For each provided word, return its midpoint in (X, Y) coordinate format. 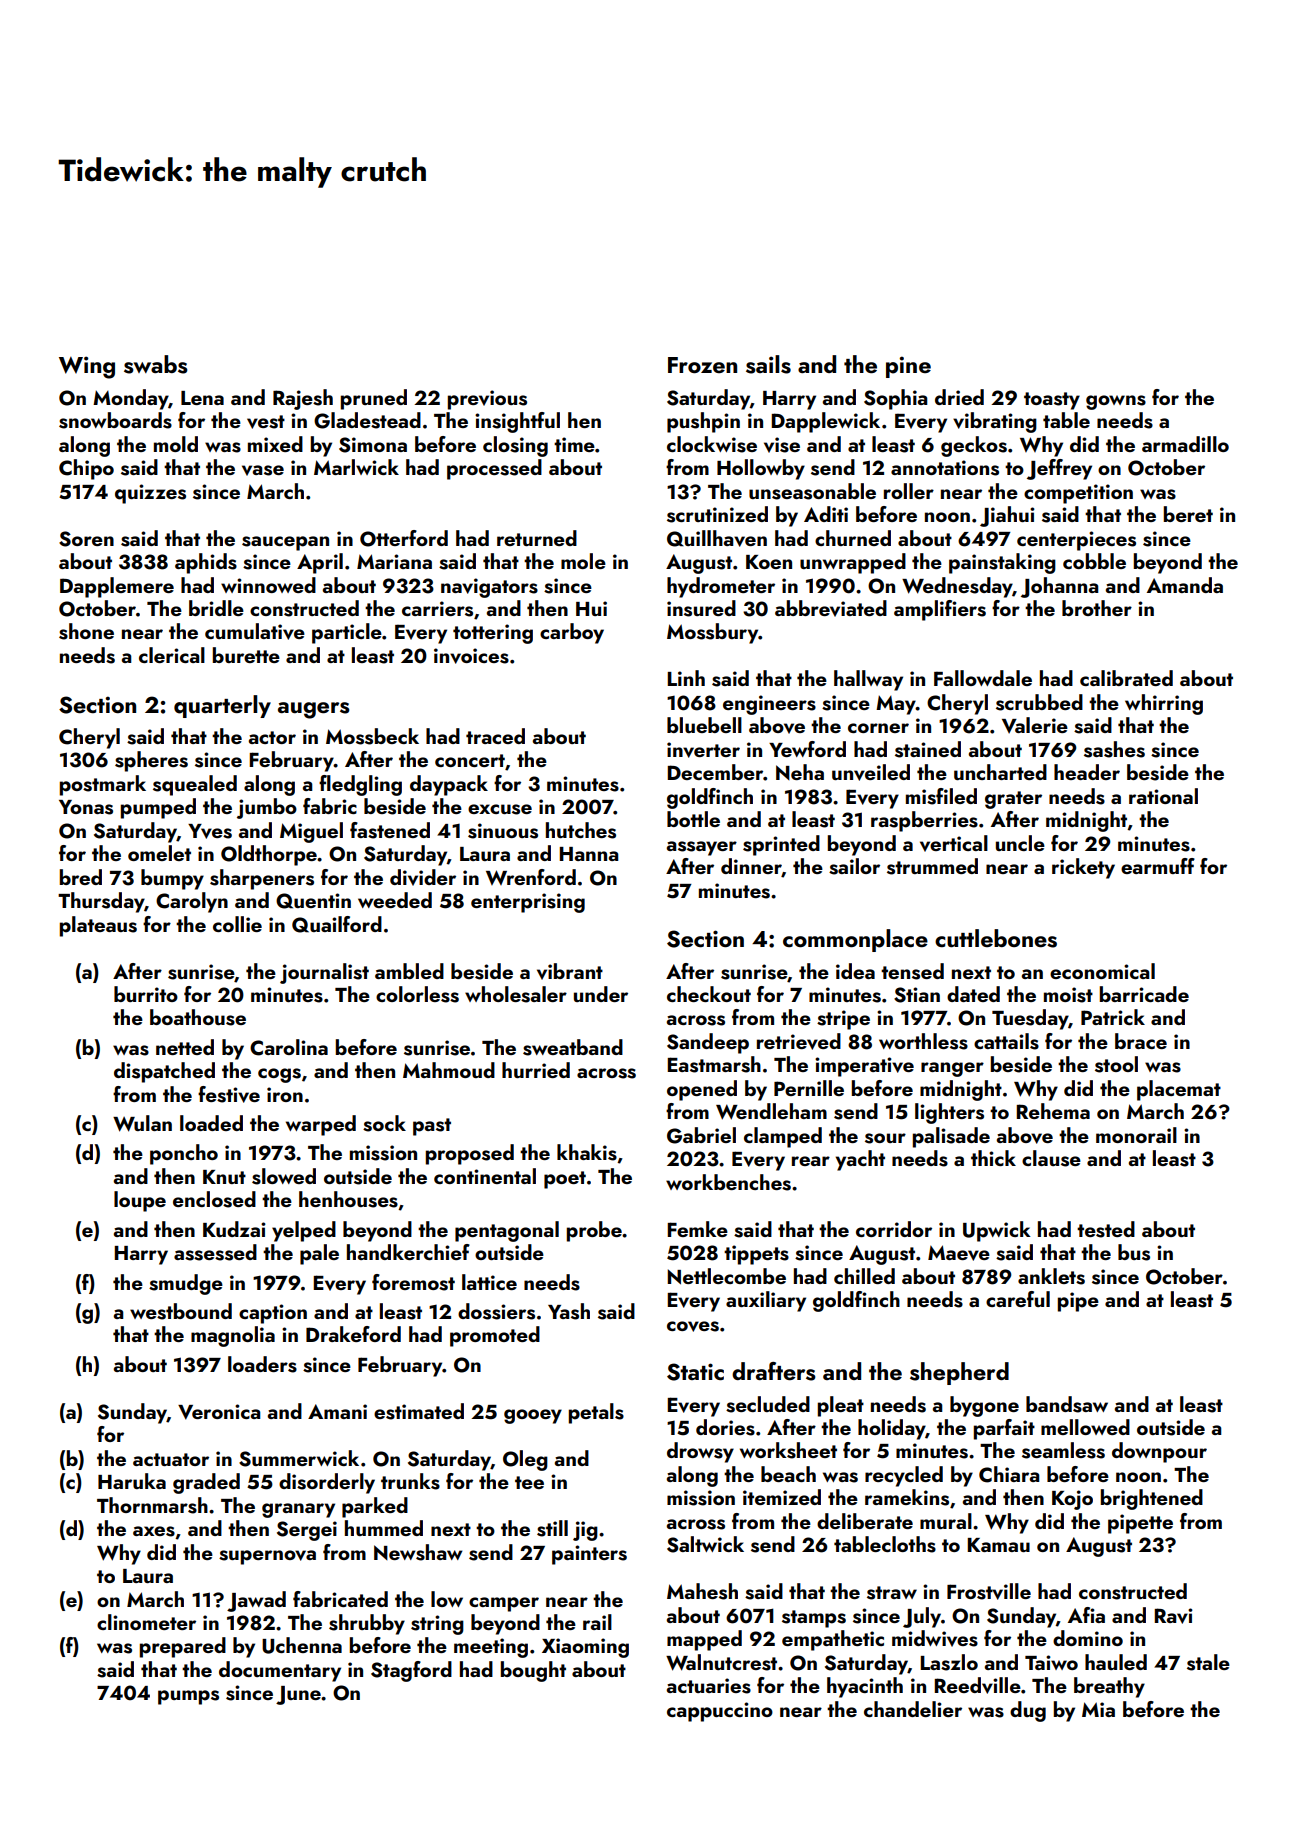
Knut (224, 1177)
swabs (156, 364)
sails (768, 364)
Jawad (256, 1601)
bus (1134, 1252)
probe (594, 1231)
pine (908, 367)
